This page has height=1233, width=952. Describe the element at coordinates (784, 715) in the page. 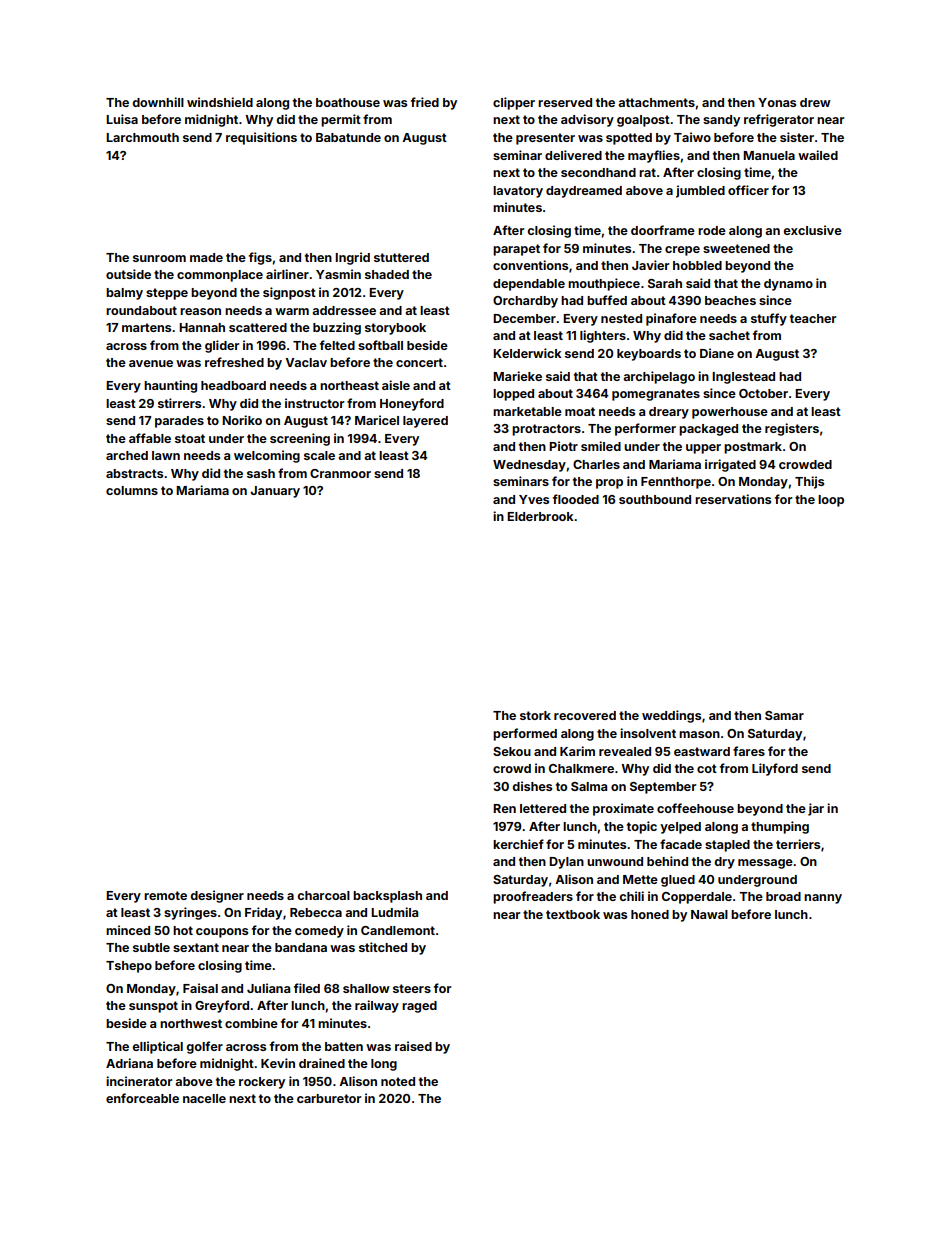

I see `Samar` at that location.
